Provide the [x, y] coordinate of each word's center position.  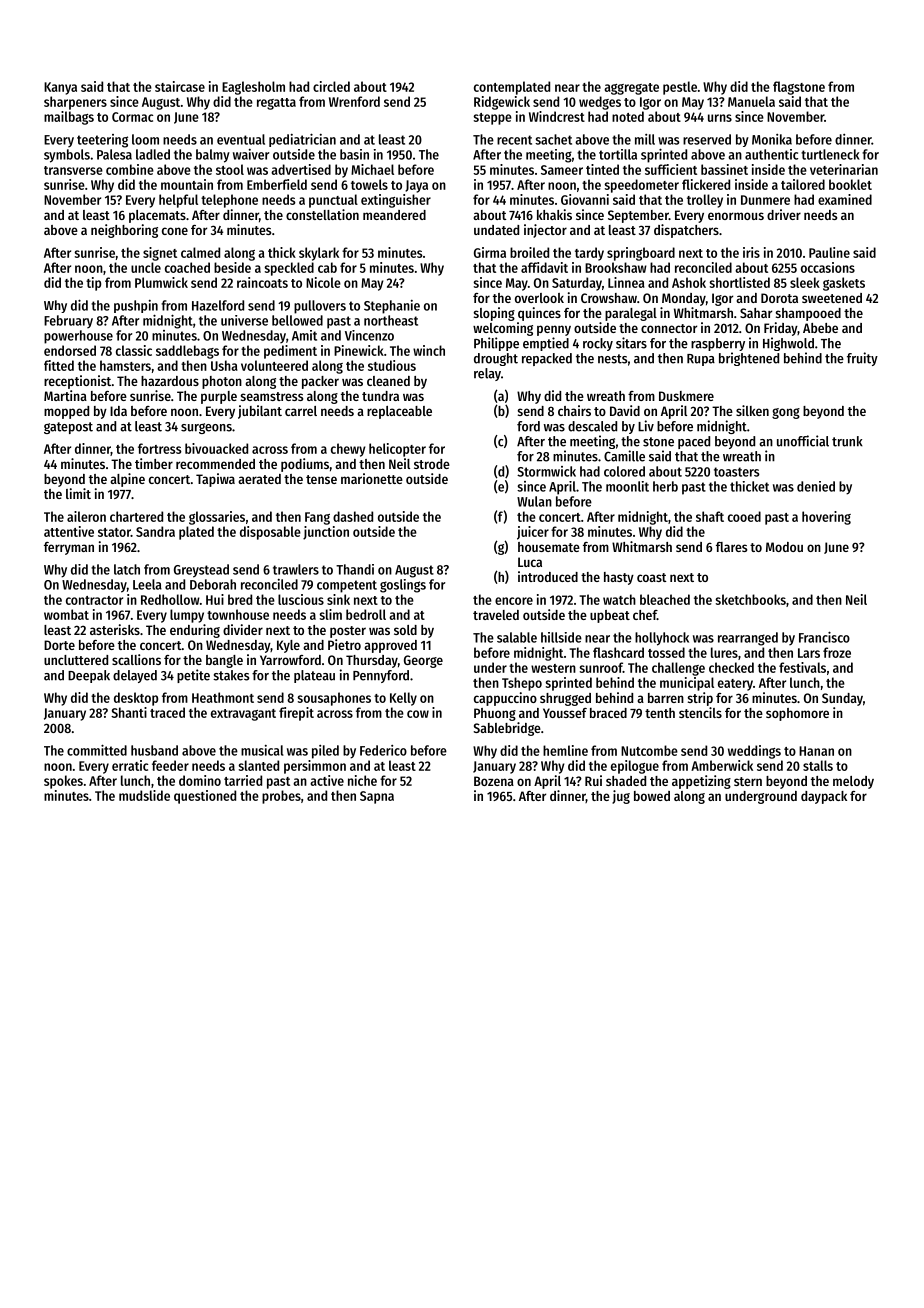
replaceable [399, 412]
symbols [67, 156]
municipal [687, 684]
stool [230, 169]
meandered [394, 215]
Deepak [89, 676]
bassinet [724, 169]
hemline [565, 750]
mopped [66, 412]
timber [154, 463]
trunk [847, 441]
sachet [553, 139]
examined [845, 199]
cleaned [388, 381]
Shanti [129, 712]
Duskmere [686, 396]
